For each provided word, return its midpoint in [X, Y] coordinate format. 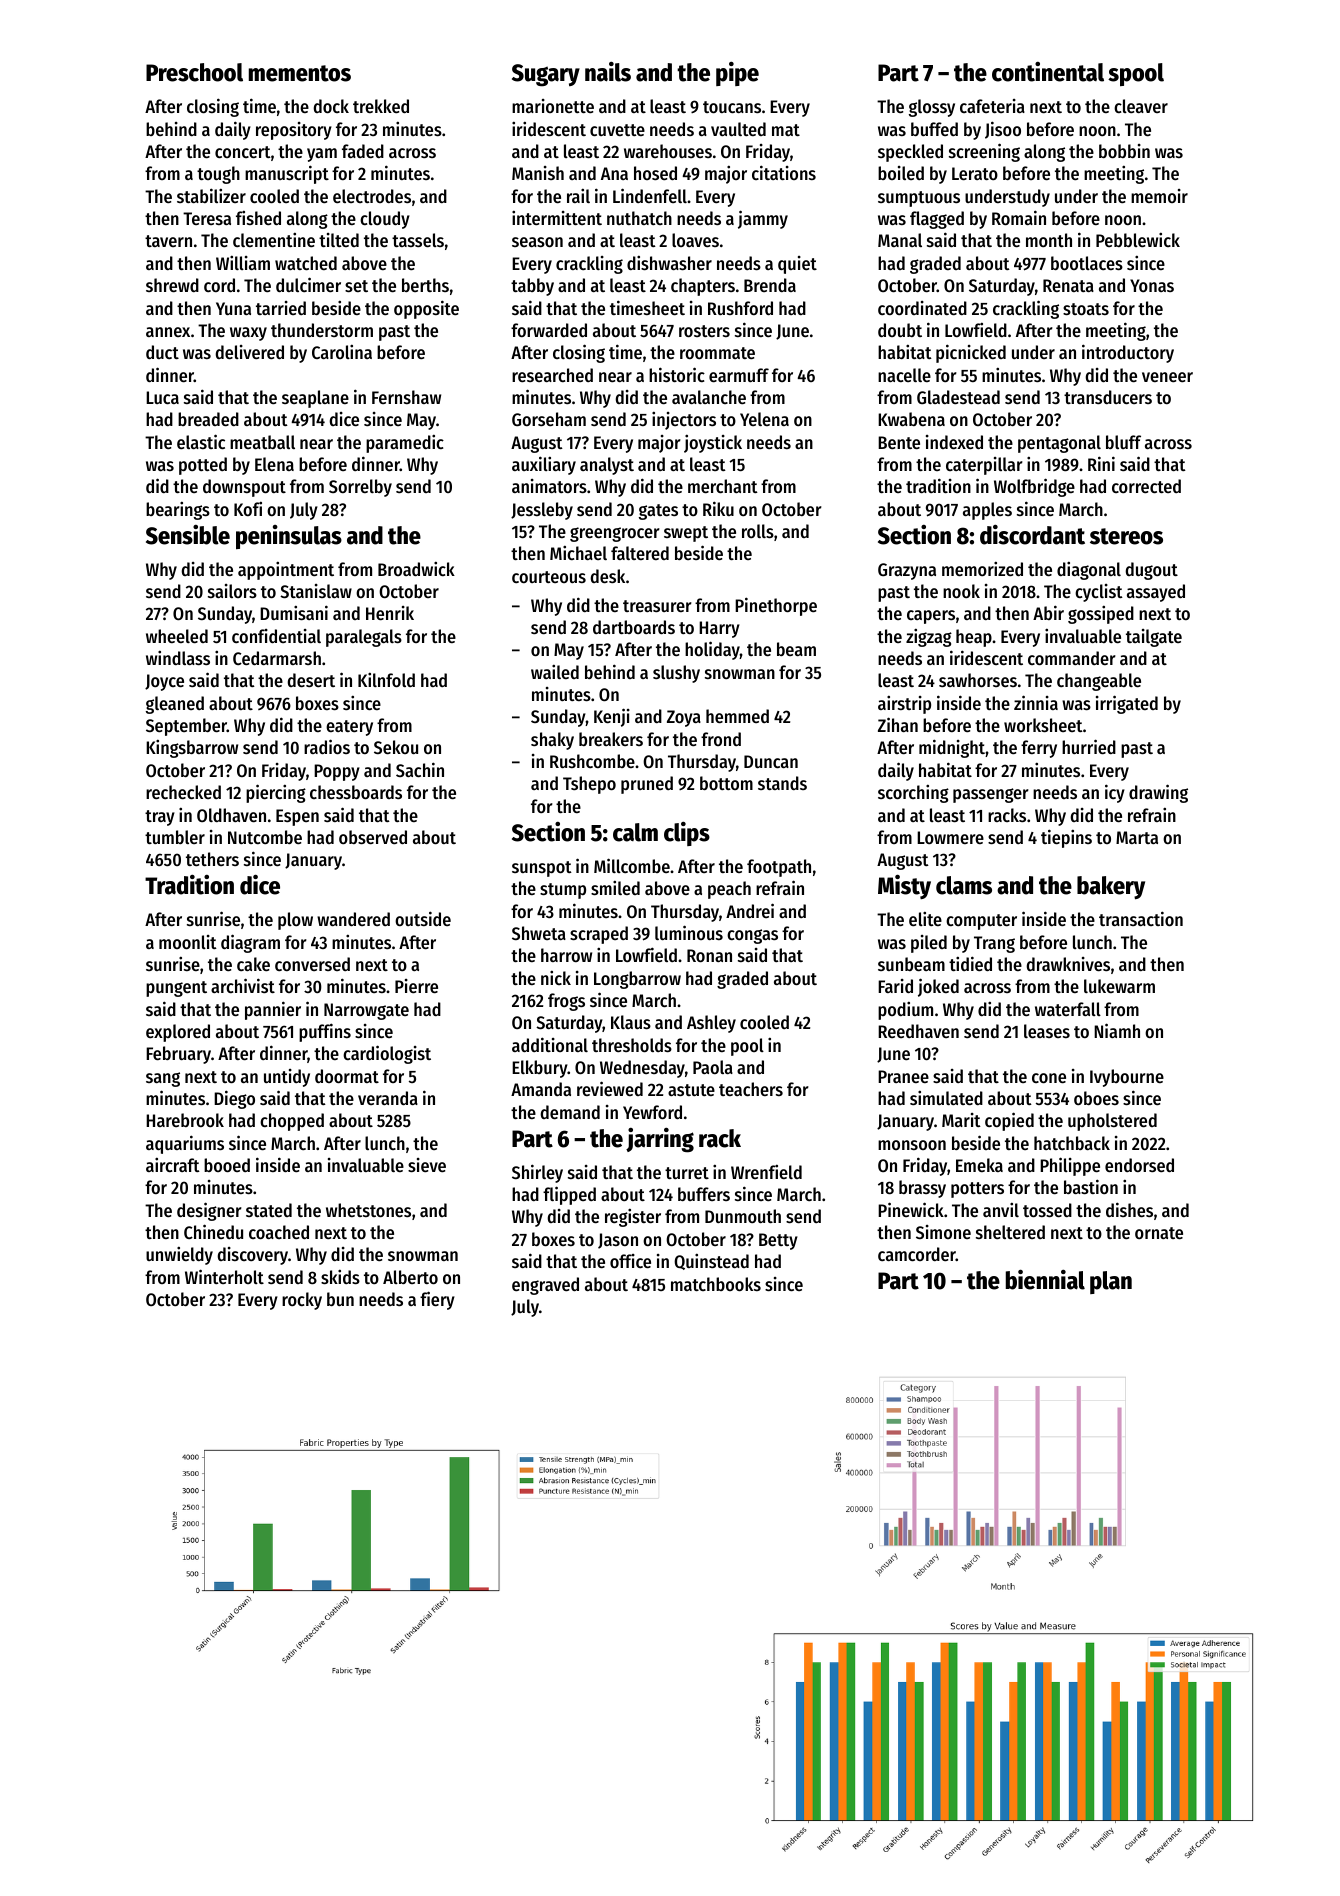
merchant [723, 486]
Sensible [188, 535]
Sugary [546, 75]
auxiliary [544, 465]
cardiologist [387, 1054]
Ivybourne [1127, 1078]
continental [1048, 72]
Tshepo [589, 785]
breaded [208, 419]
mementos [300, 73]
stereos [1126, 536]
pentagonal [1059, 444]
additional [550, 1044]
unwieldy [179, 1256]
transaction [1141, 918]
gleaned [175, 705]
